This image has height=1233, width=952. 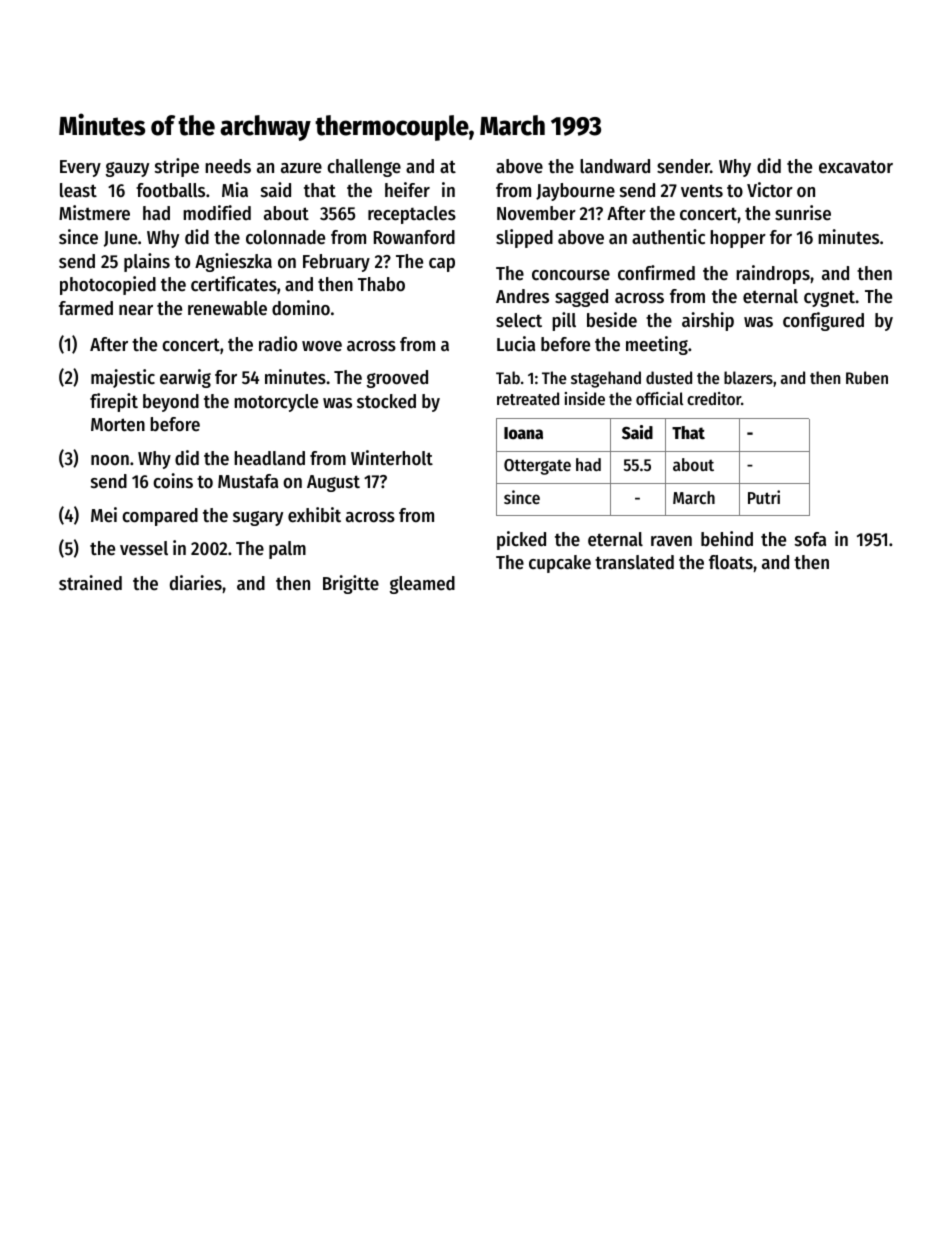 What do you see at coordinates (615, 166) in the image?
I see `landward` at bounding box center [615, 166].
